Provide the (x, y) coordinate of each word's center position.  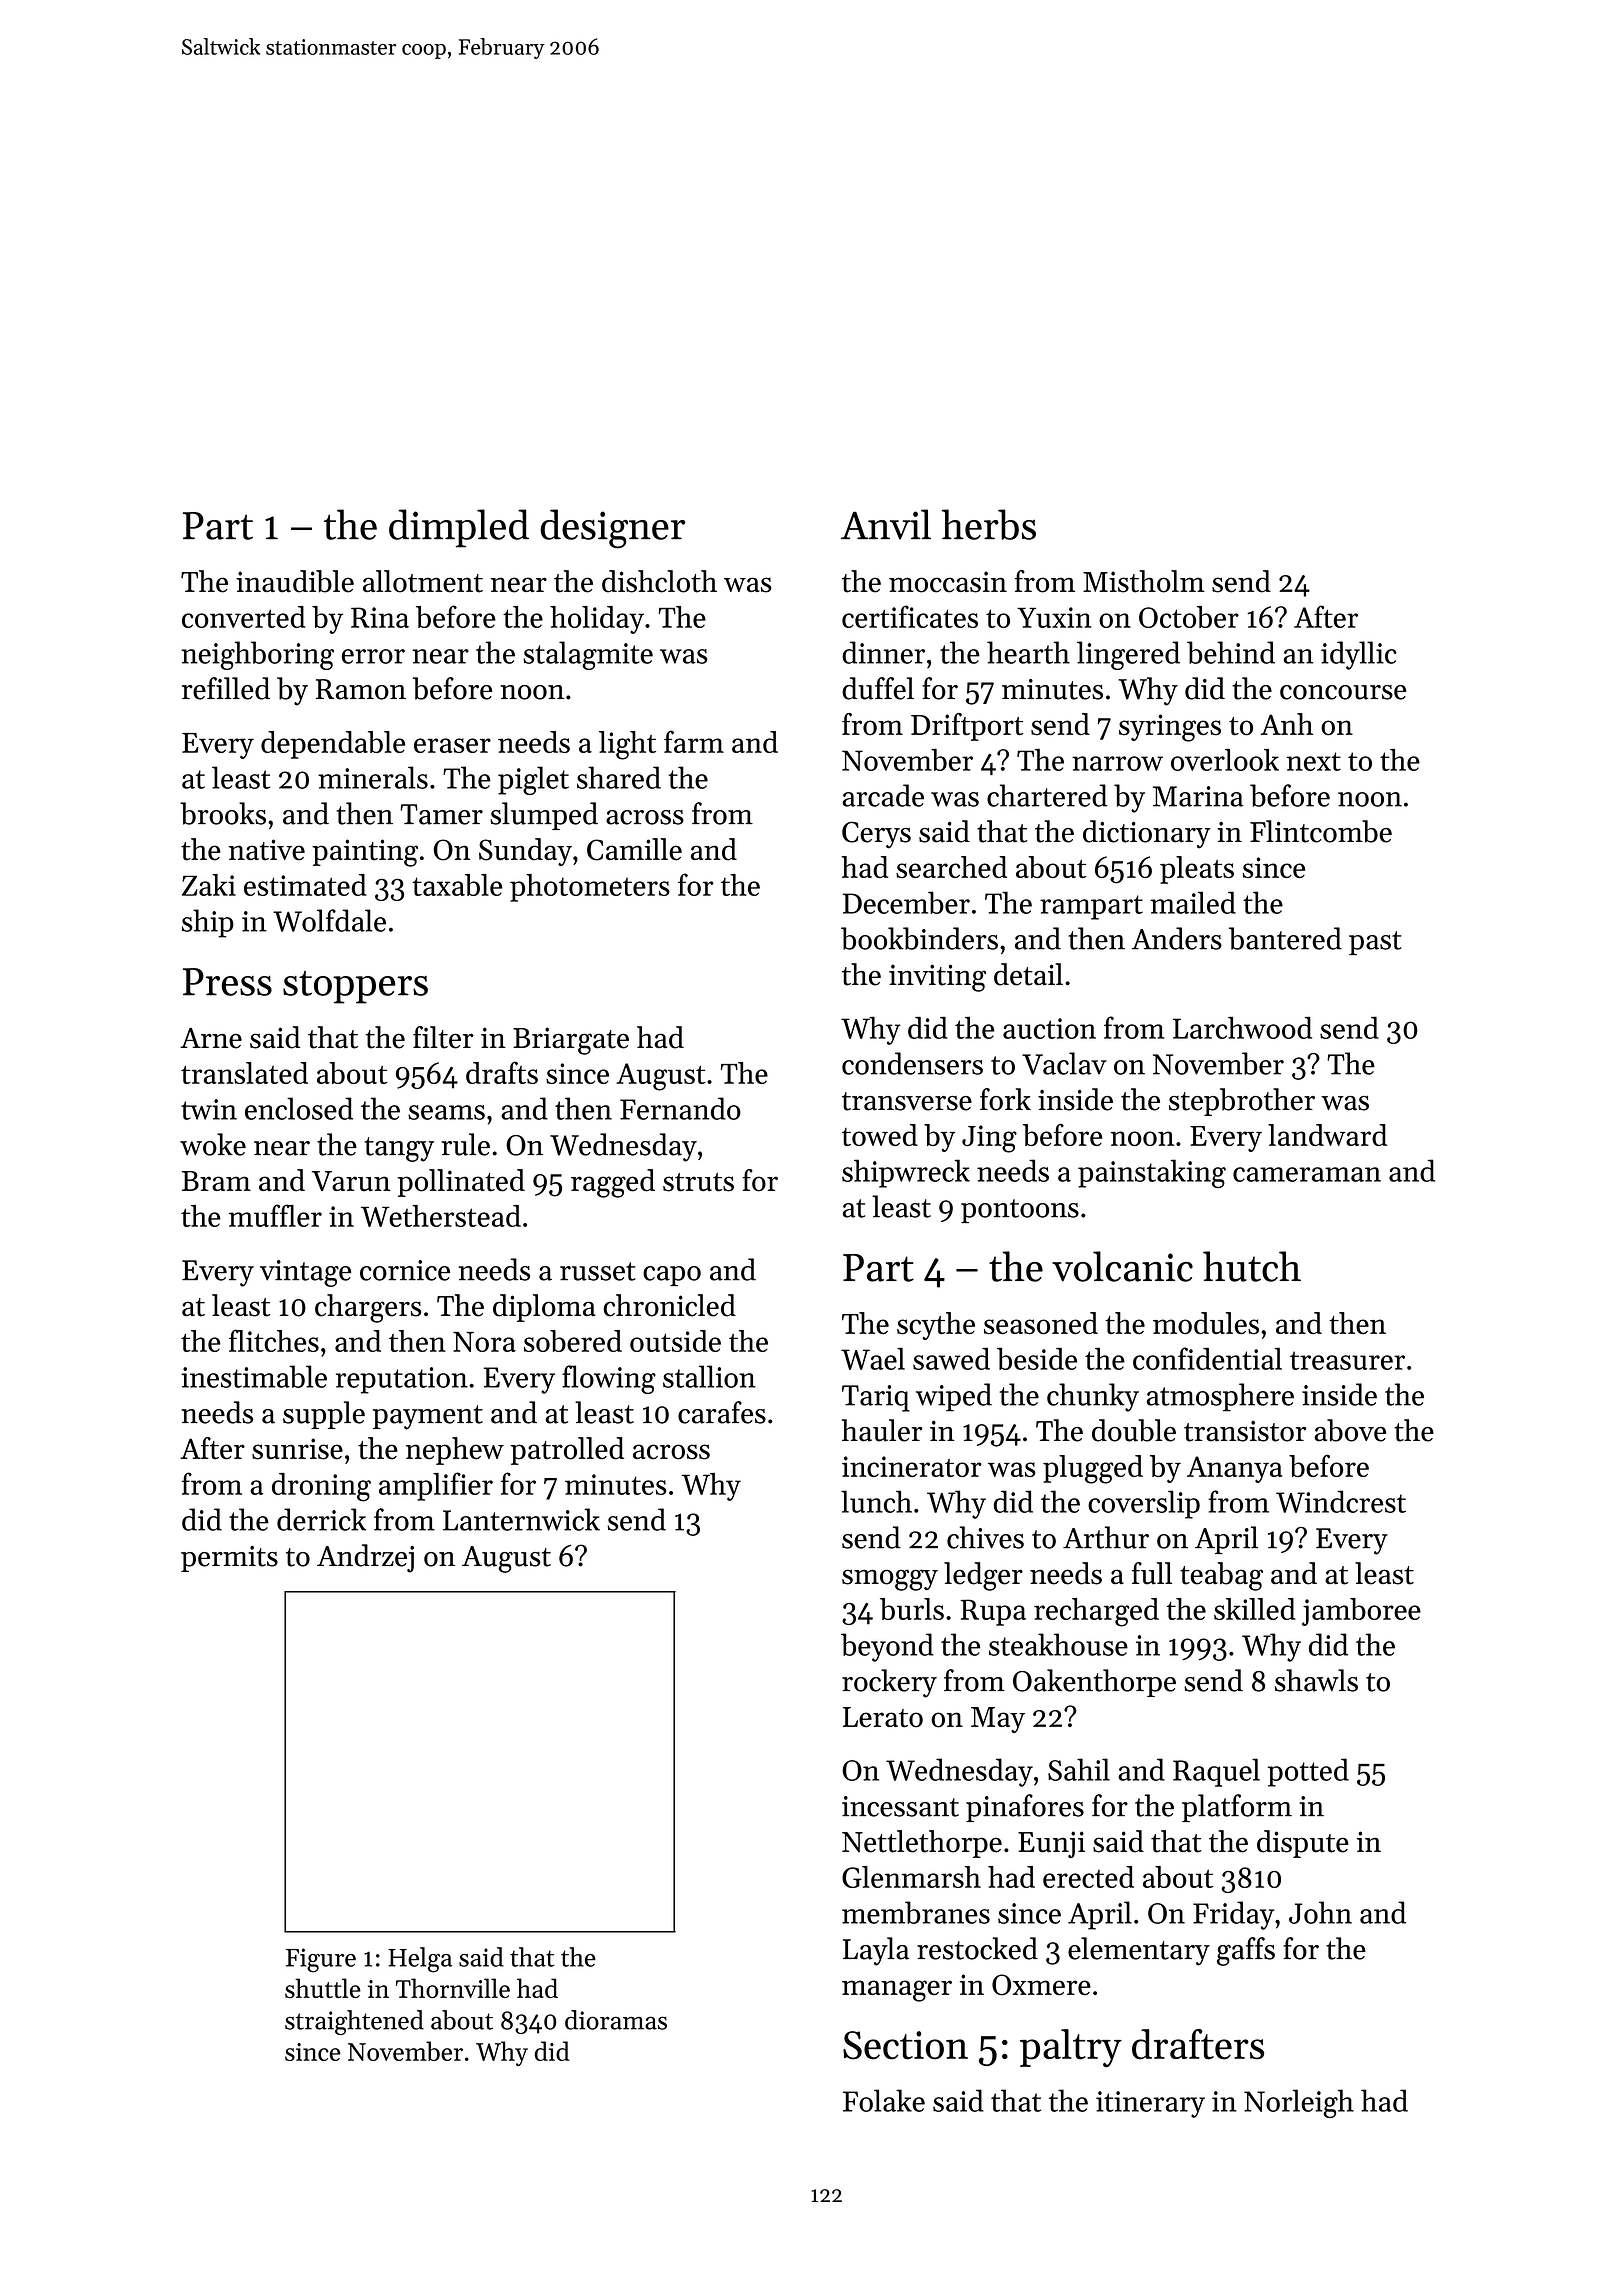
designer (612, 529)
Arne (211, 1038)
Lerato (883, 1717)
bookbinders (919, 938)
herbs (989, 524)
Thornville (453, 1988)
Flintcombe (1321, 831)
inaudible (295, 581)
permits (229, 1559)
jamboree (1361, 1612)
